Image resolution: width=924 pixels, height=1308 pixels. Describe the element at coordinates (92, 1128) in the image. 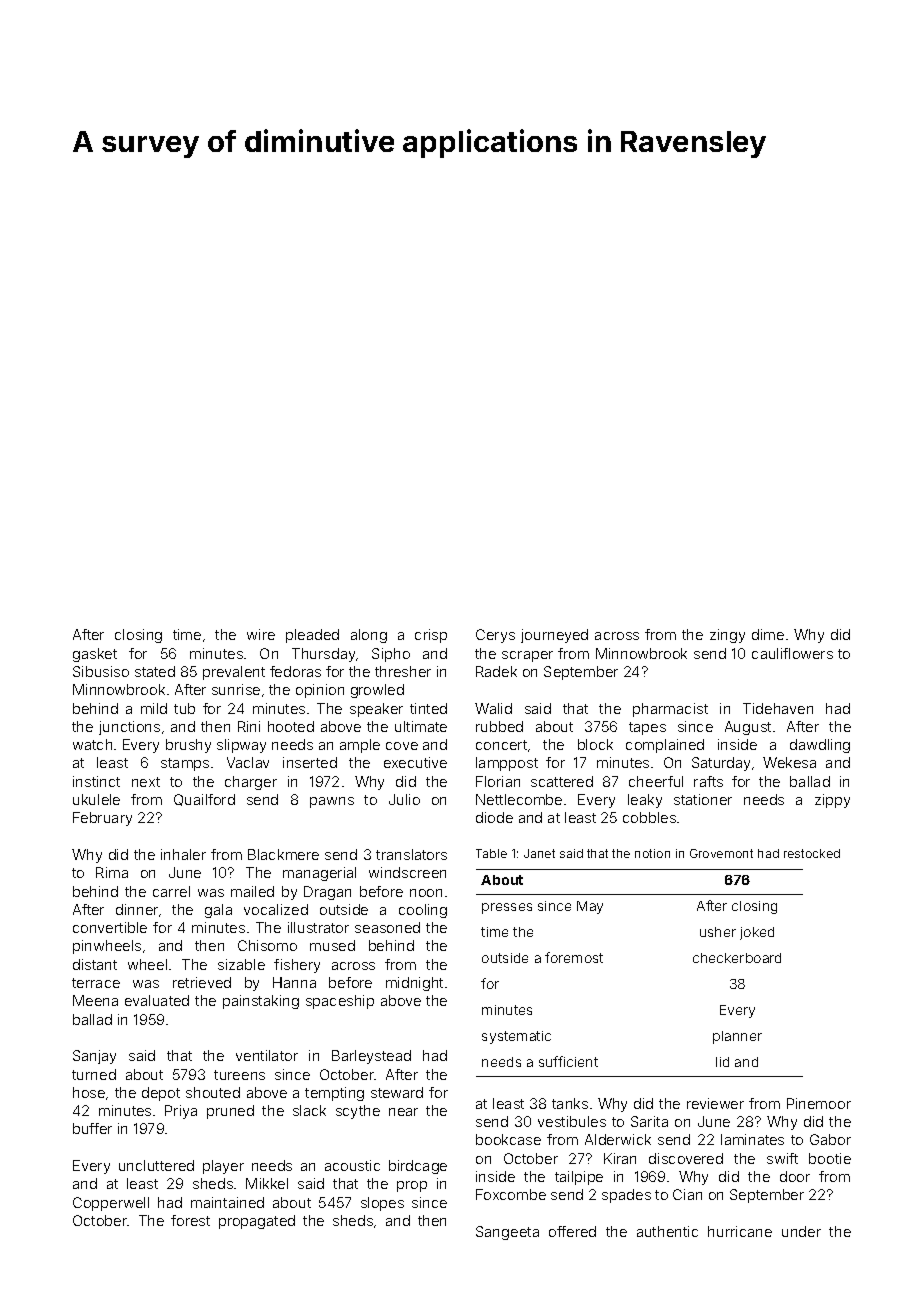

I see `buffer` at that location.
